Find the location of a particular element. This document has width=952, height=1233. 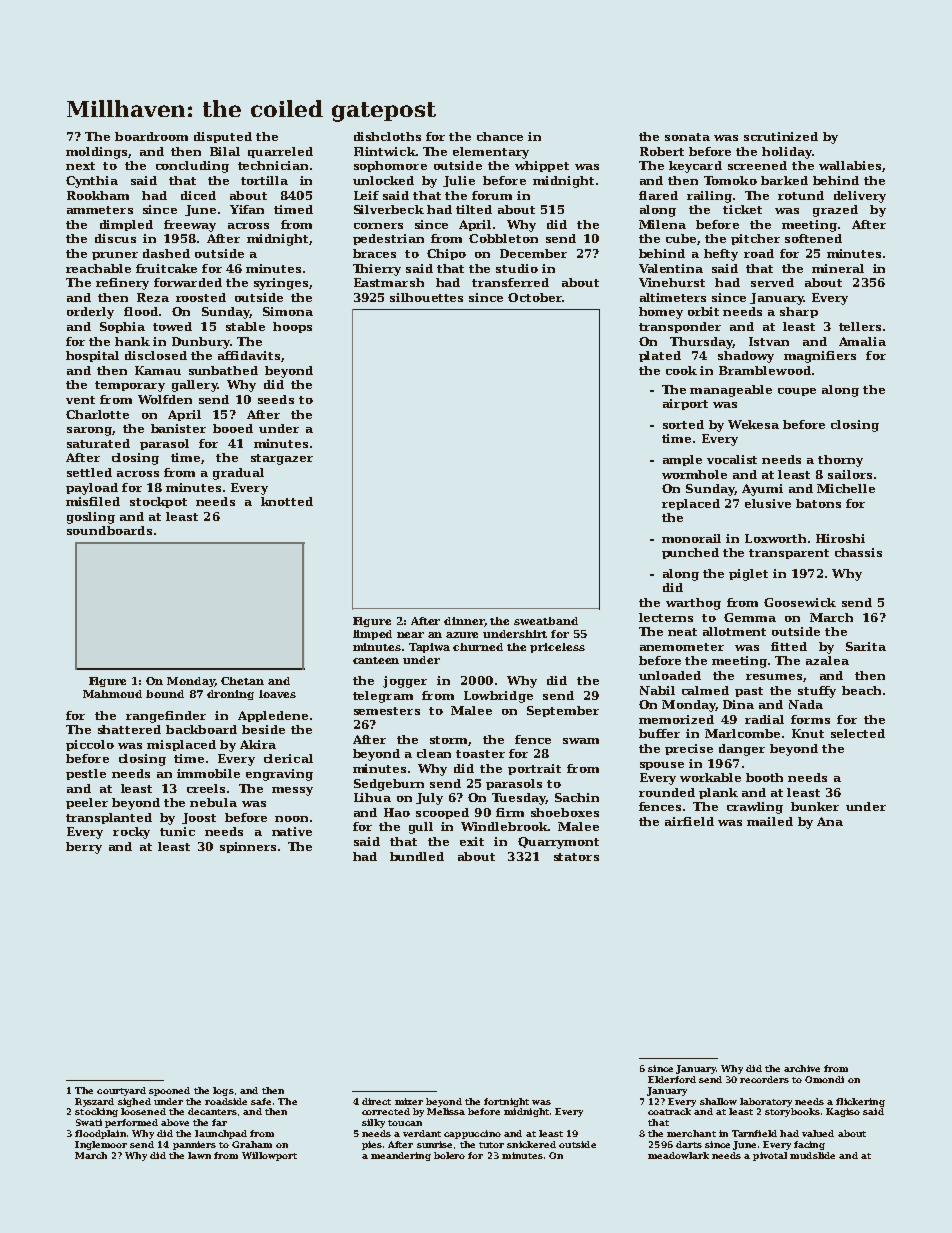

bunker is located at coordinates (815, 806).
